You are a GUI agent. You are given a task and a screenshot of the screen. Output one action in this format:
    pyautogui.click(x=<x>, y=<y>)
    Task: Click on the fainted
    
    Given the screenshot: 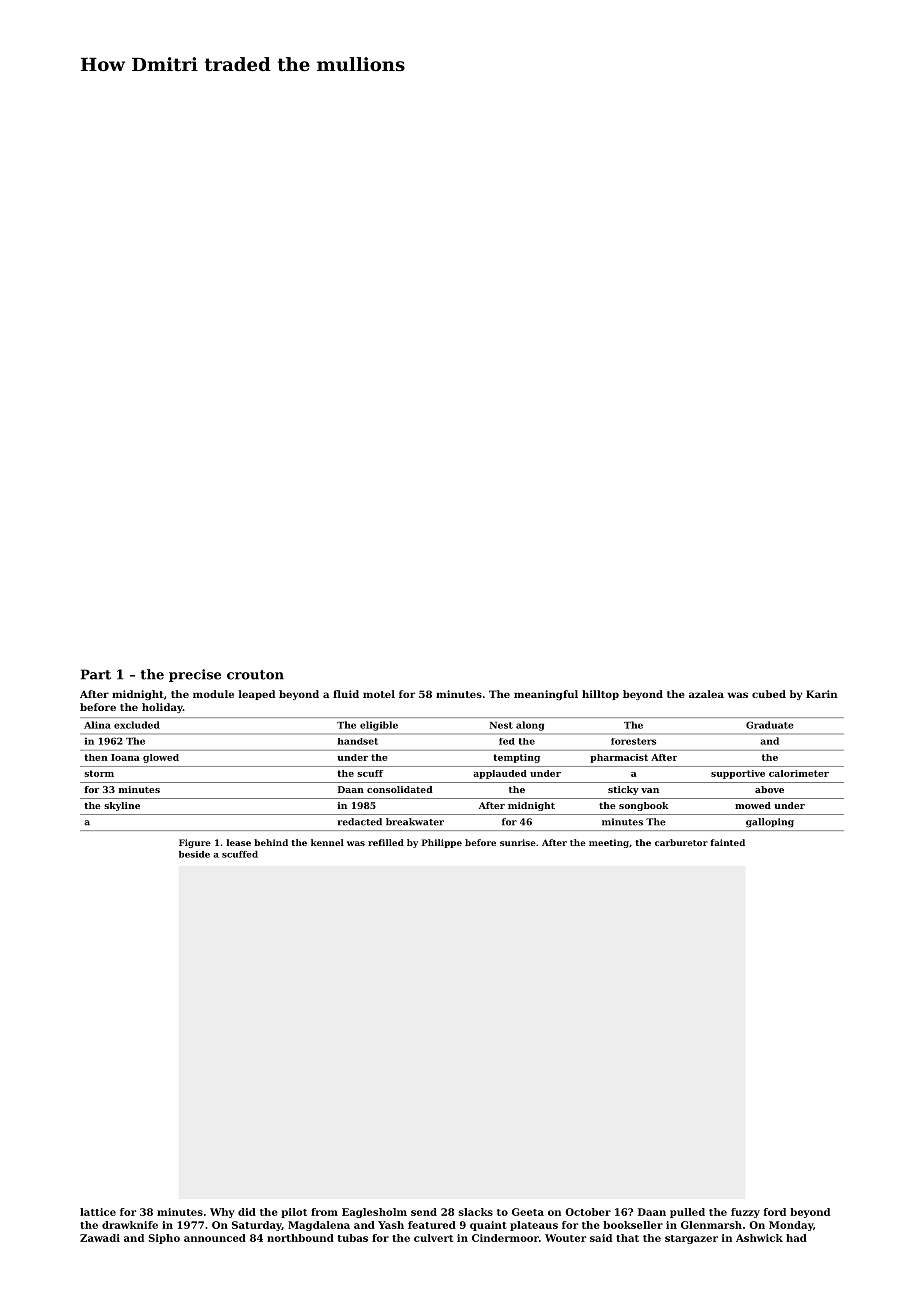 What is the action you would take?
    pyautogui.click(x=728, y=842)
